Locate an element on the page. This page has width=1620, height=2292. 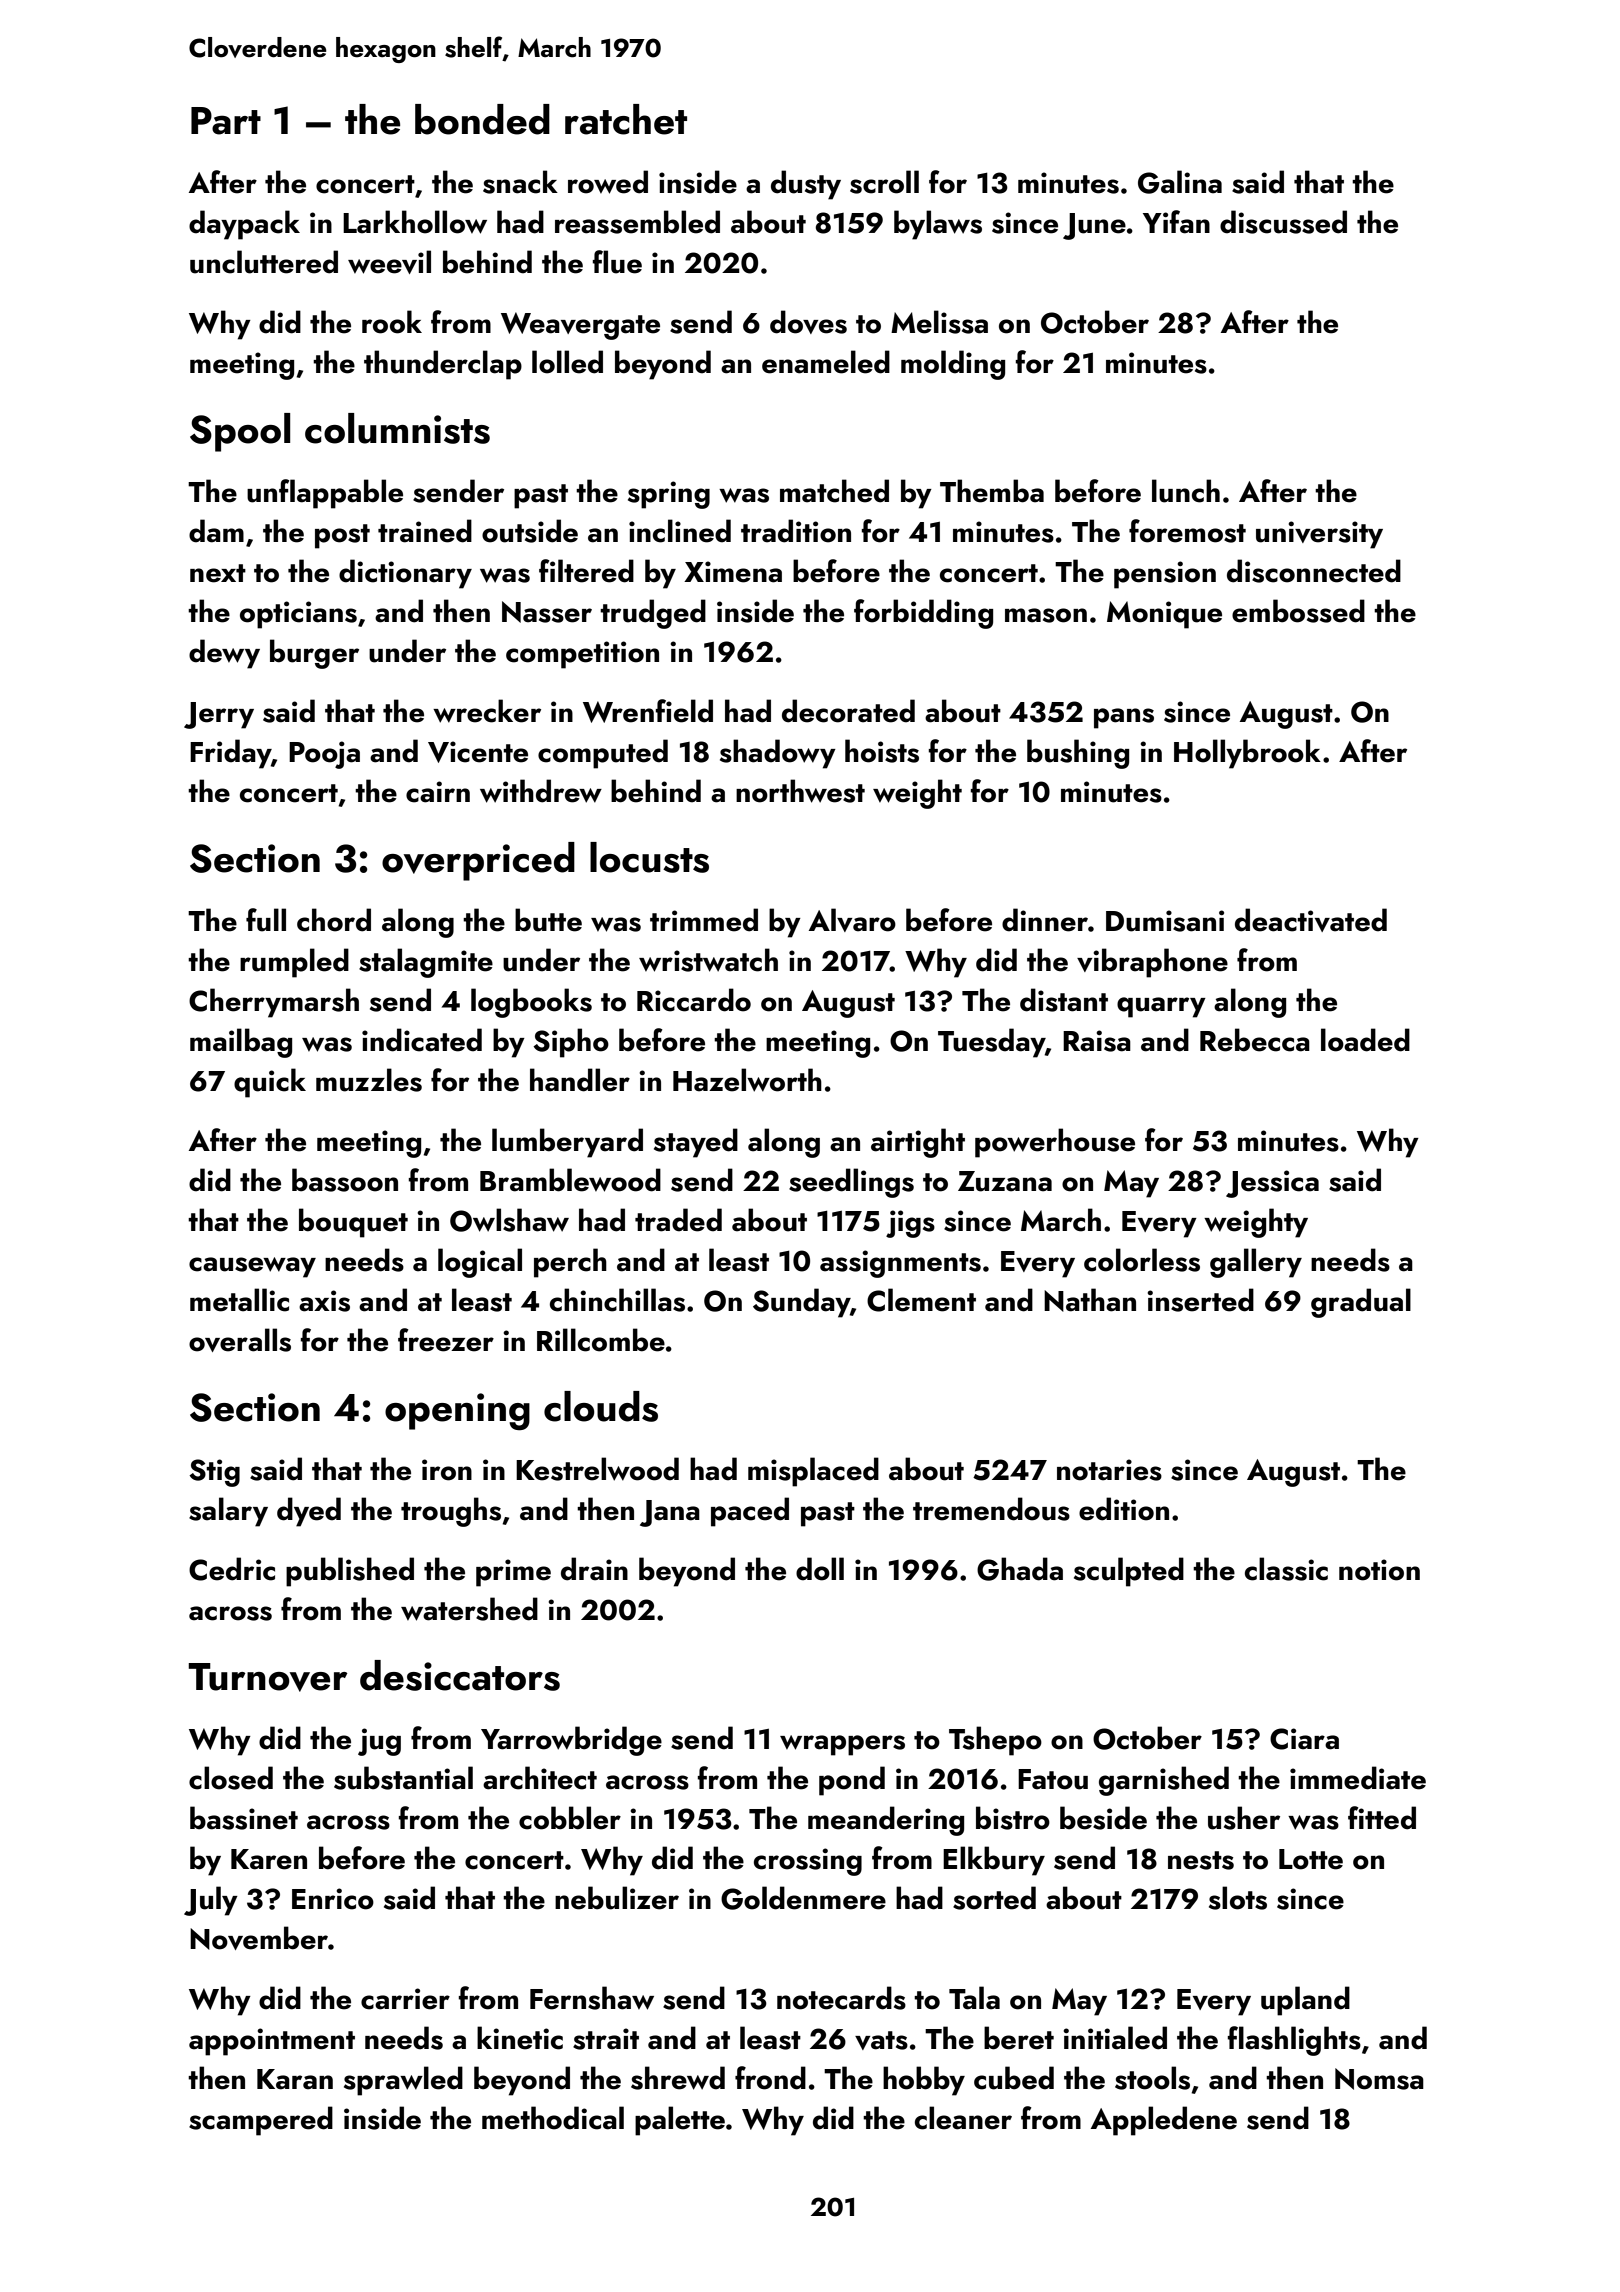
scroll is located at coordinates (884, 182).
